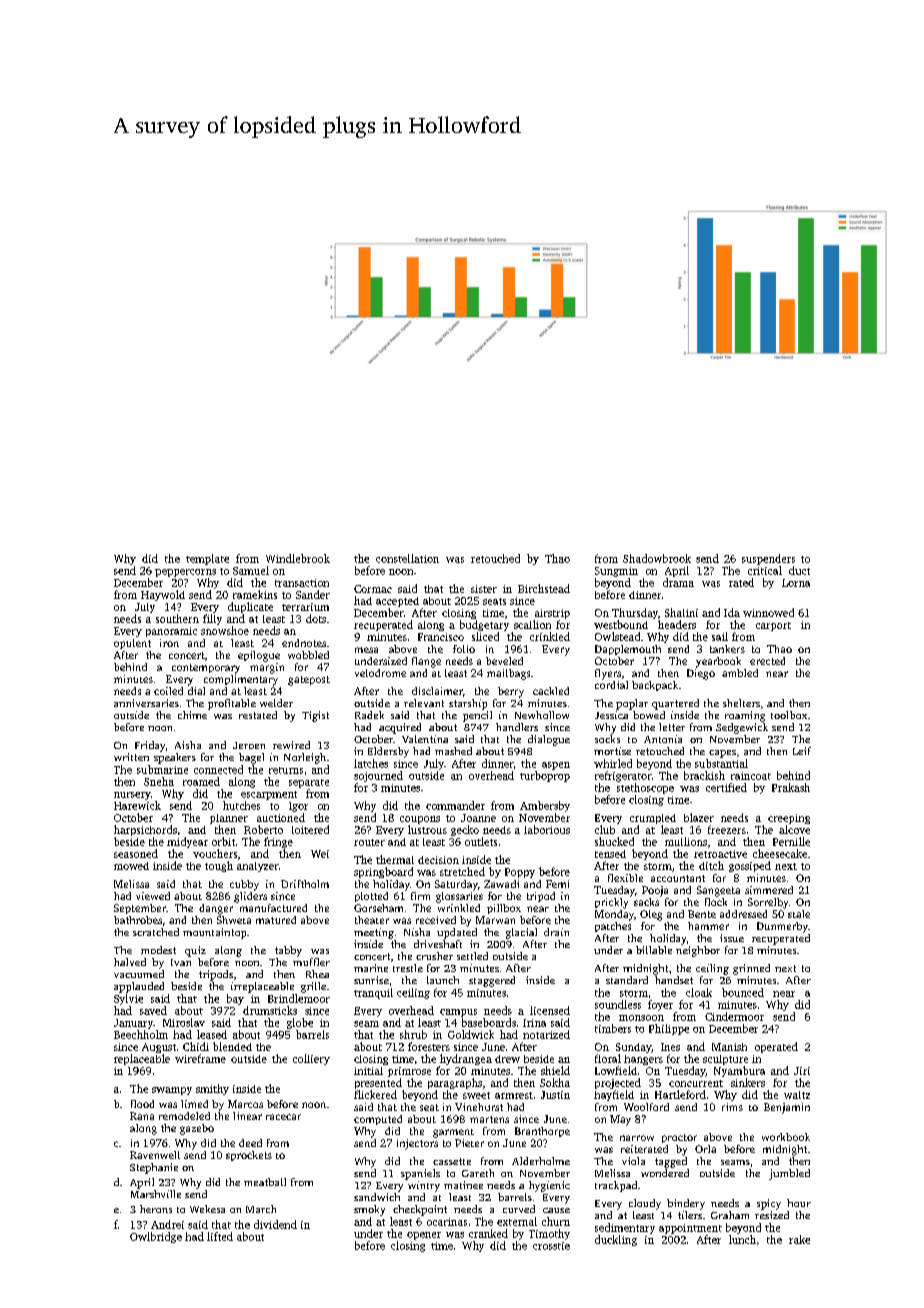 Image resolution: width=924 pixels, height=1308 pixels. I want to click on bay, so click(235, 999).
